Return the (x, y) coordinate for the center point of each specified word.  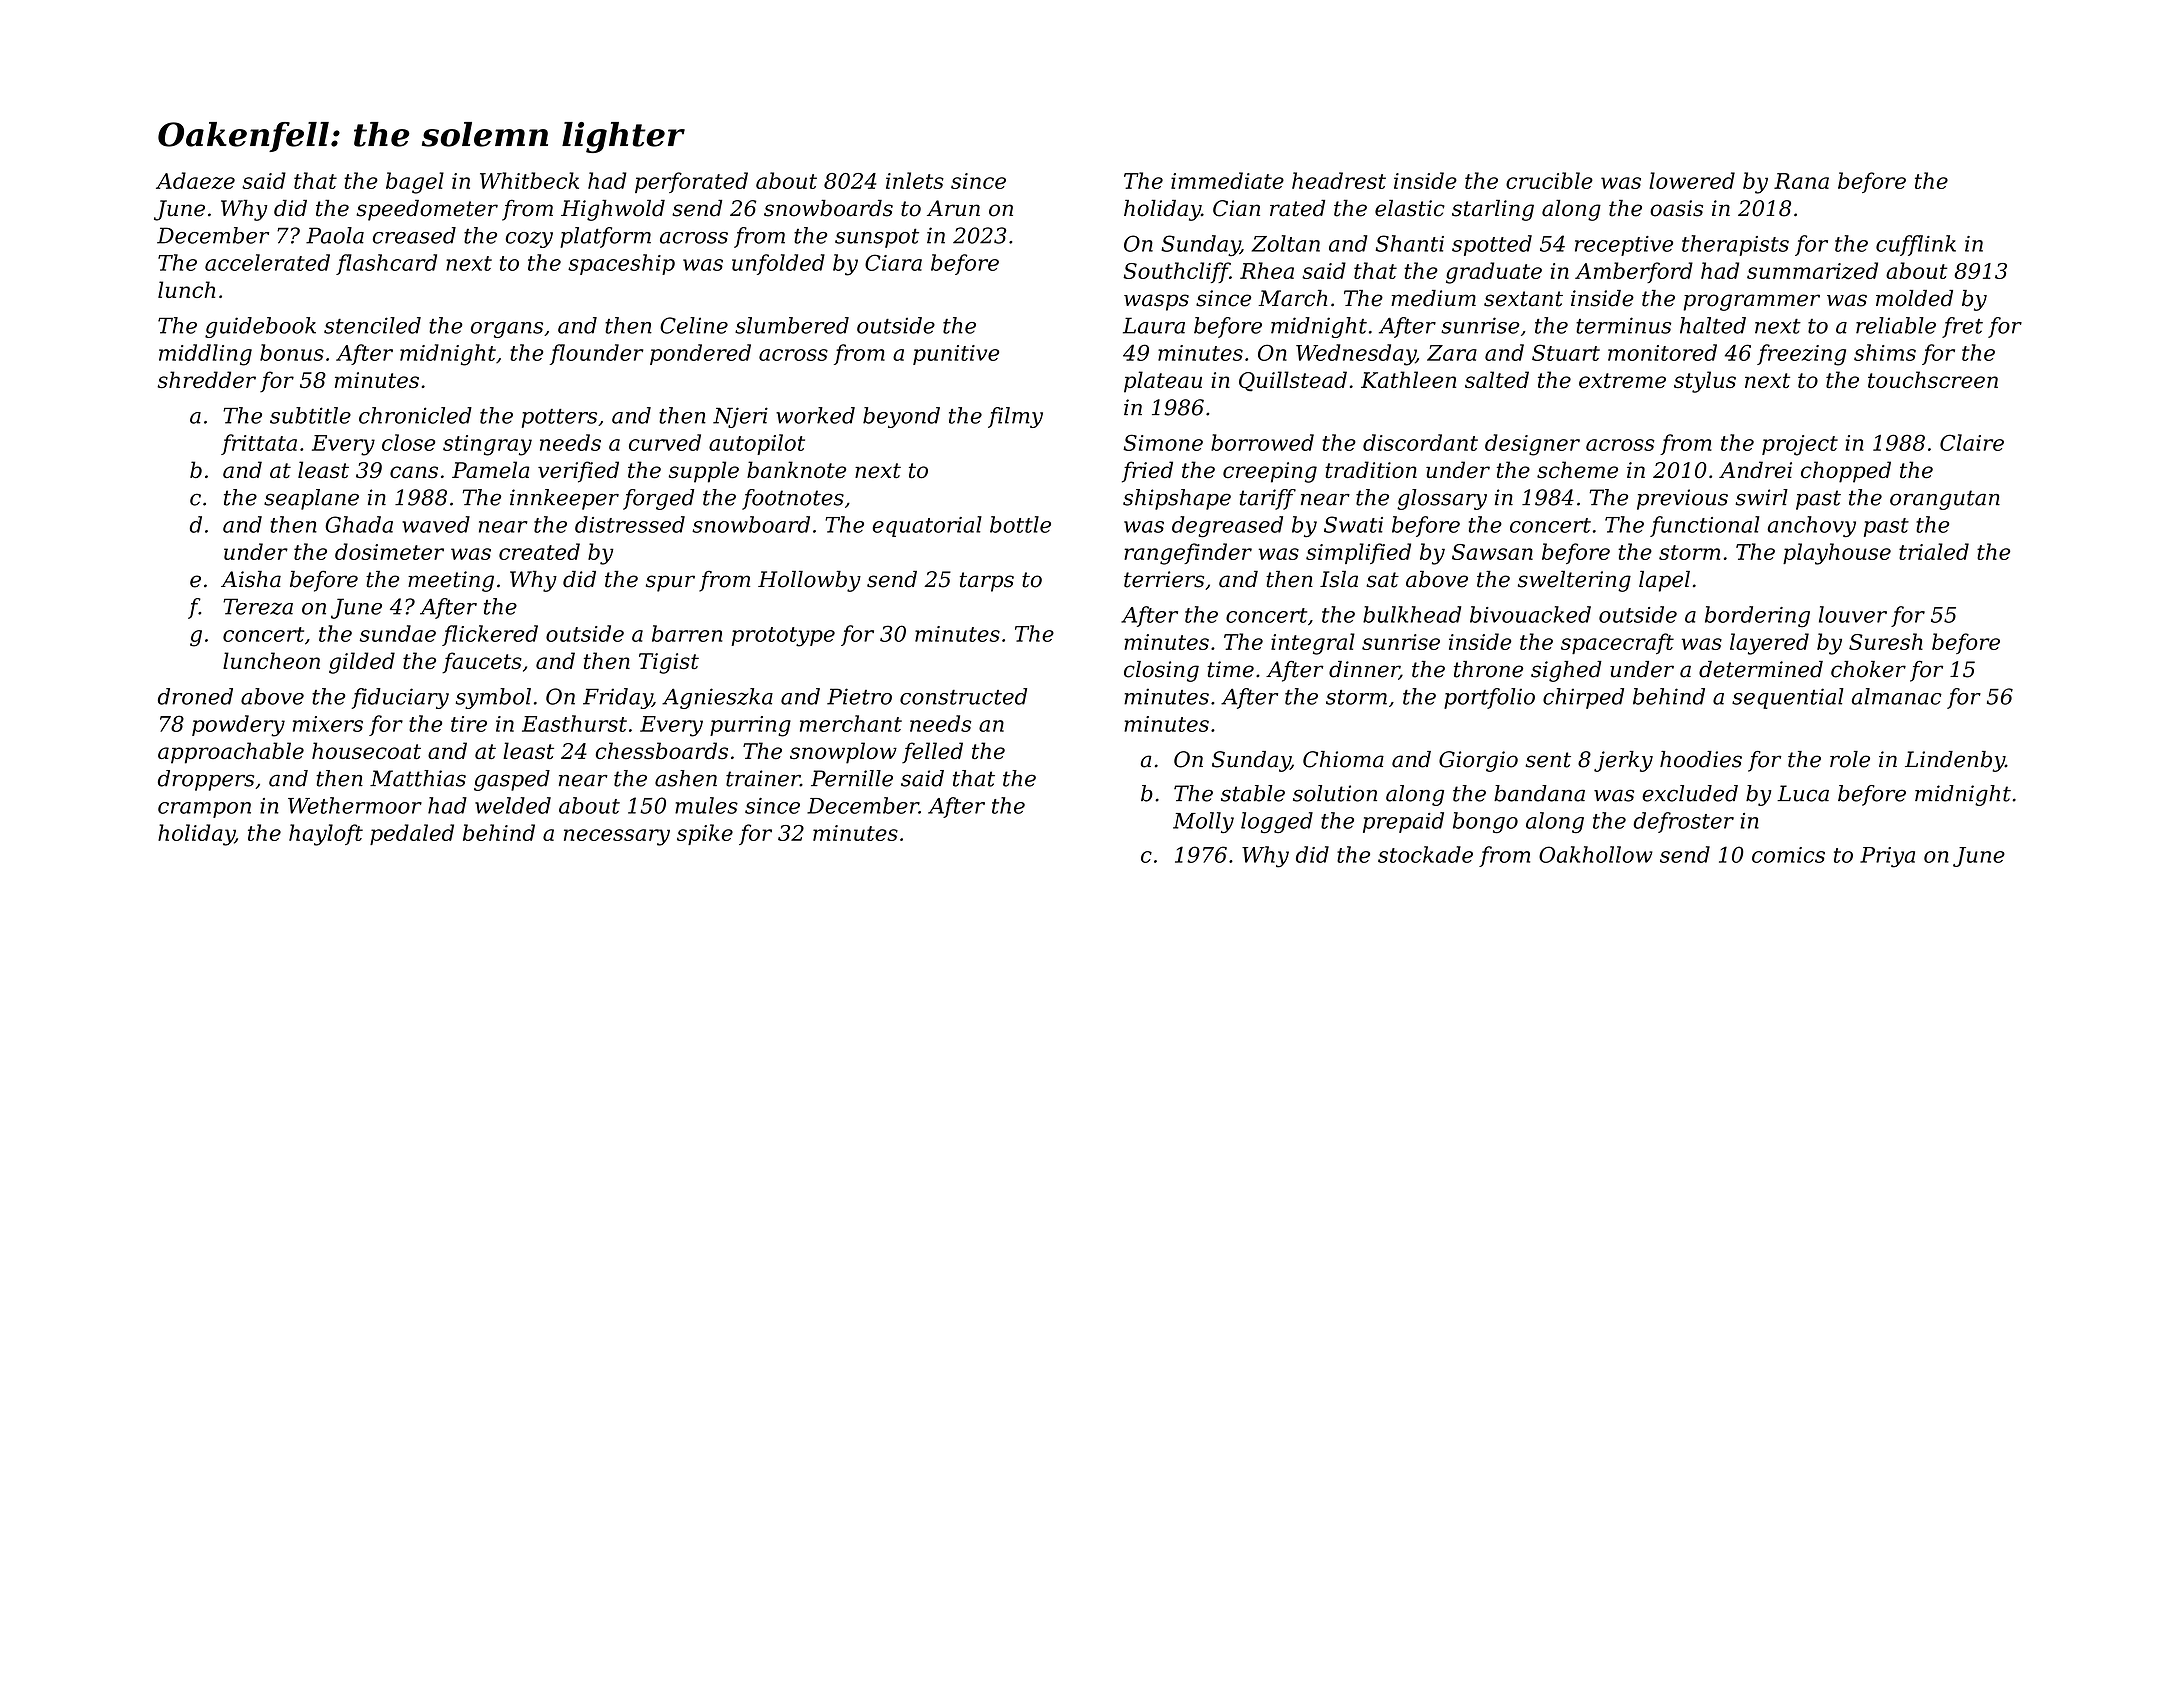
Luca (1803, 793)
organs (507, 330)
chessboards (662, 750)
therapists (1735, 245)
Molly (1203, 822)
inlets (915, 180)
